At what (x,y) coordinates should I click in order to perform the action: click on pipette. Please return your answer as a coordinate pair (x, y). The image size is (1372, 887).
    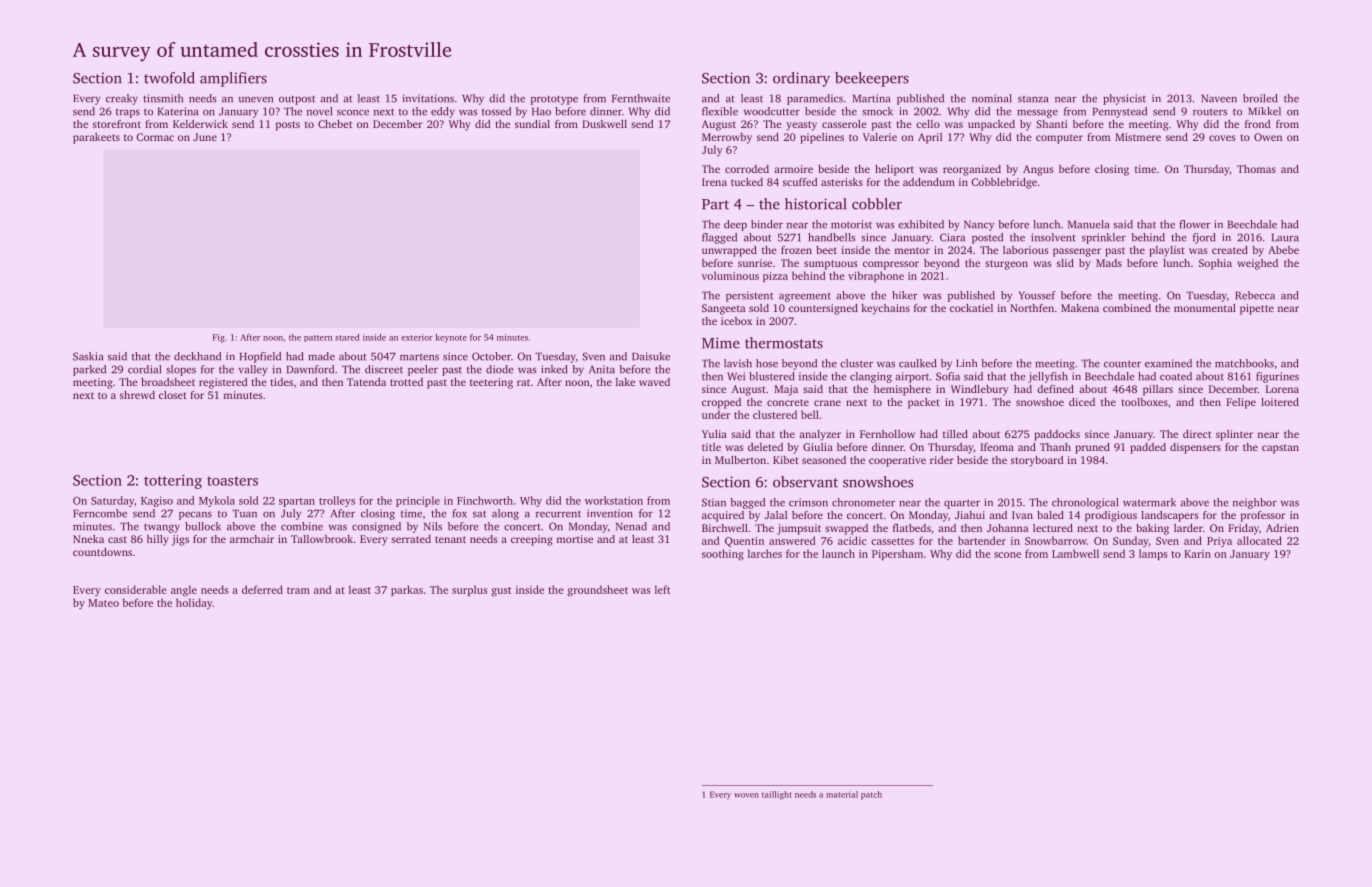
    Looking at the image, I should click on (1257, 309).
